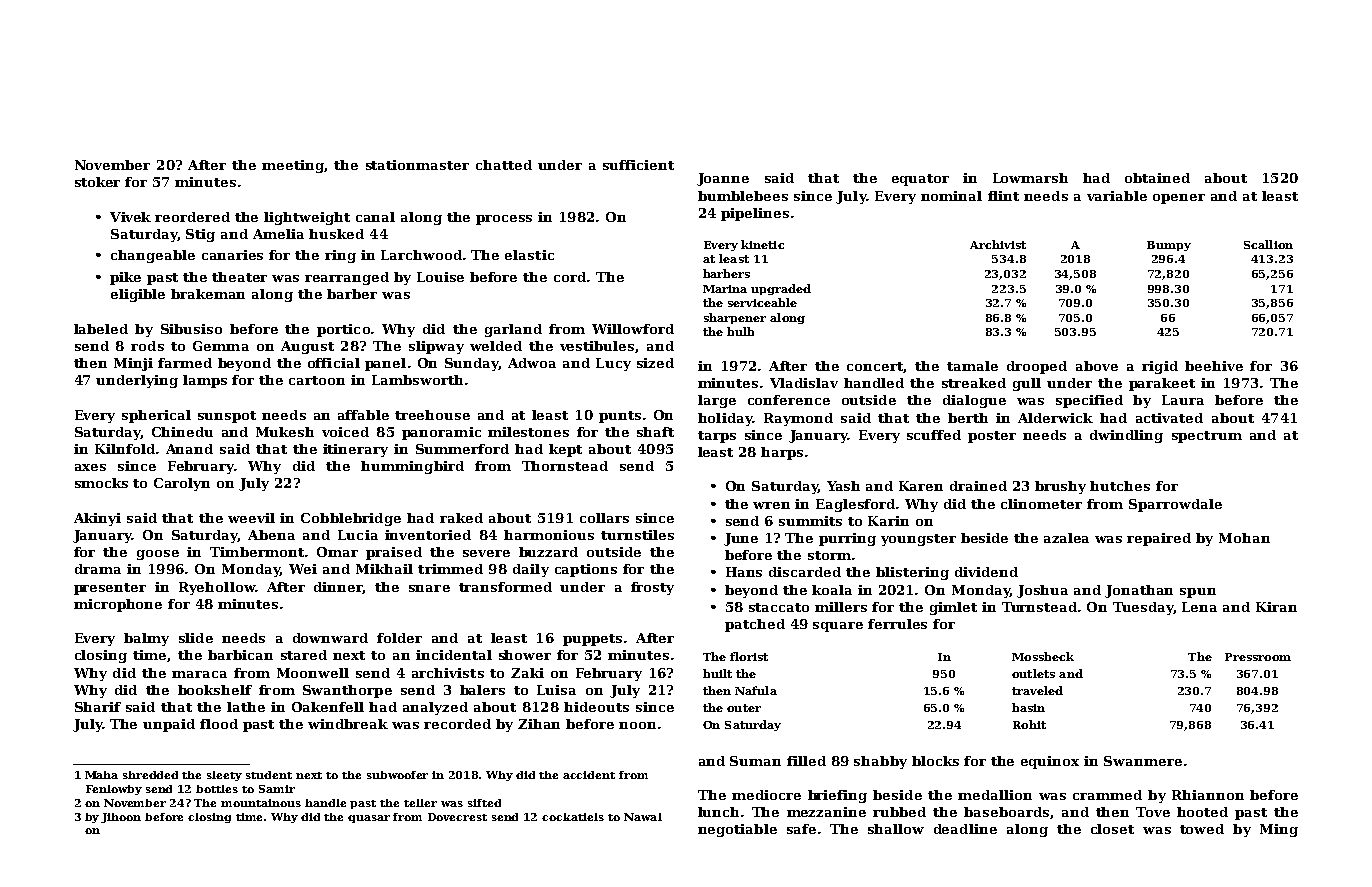 Image resolution: width=1372 pixels, height=887 pixels. What do you see at coordinates (597, 346) in the image?
I see `vestibules` at bounding box center [597, 346].
